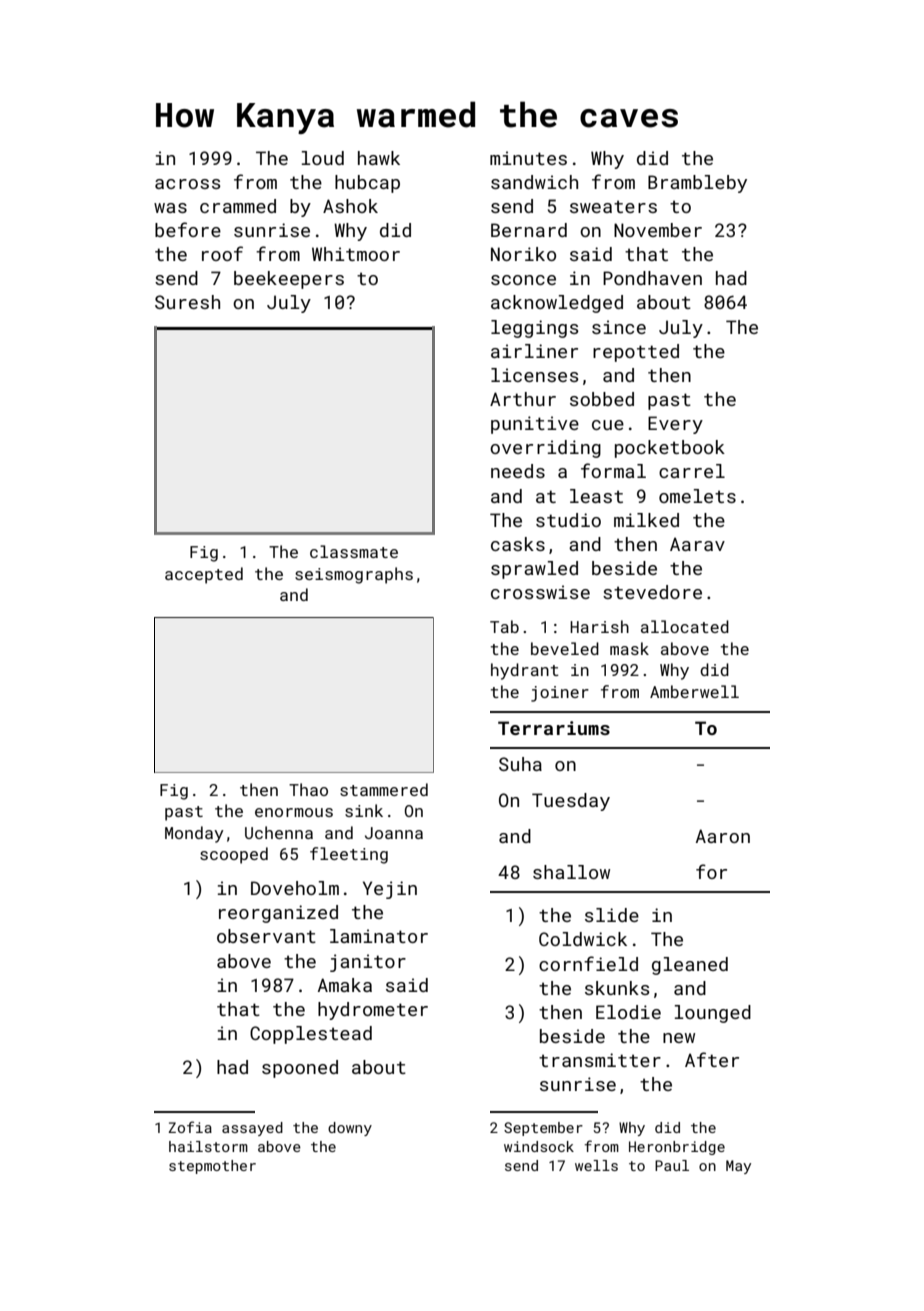 This page has width=924, height=1311. Describe the element at coordinates (354, 551) in the page. I see `classmate` at that location.
